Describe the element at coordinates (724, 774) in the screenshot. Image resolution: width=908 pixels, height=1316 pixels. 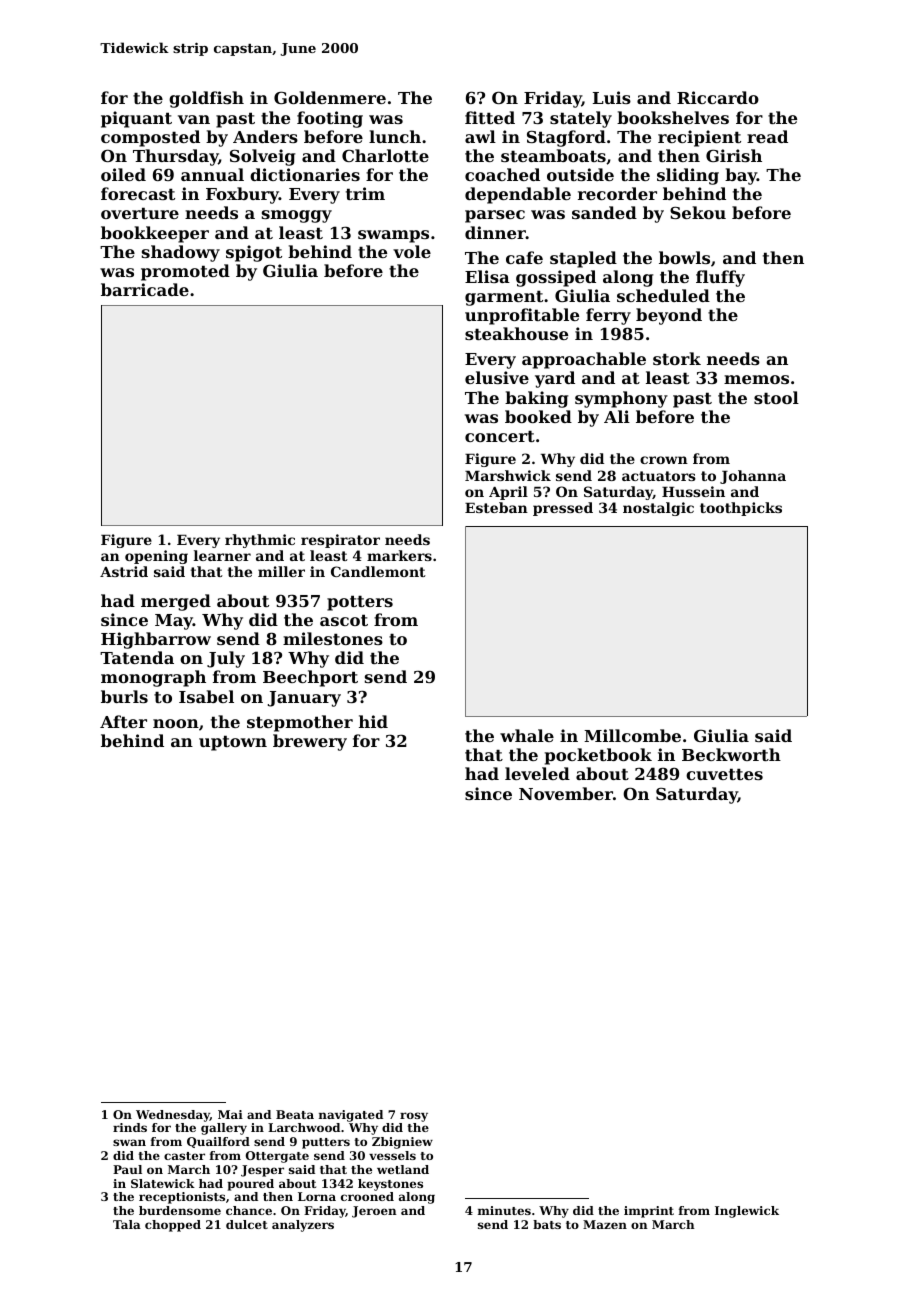
I see `cuvettes` at that location.
